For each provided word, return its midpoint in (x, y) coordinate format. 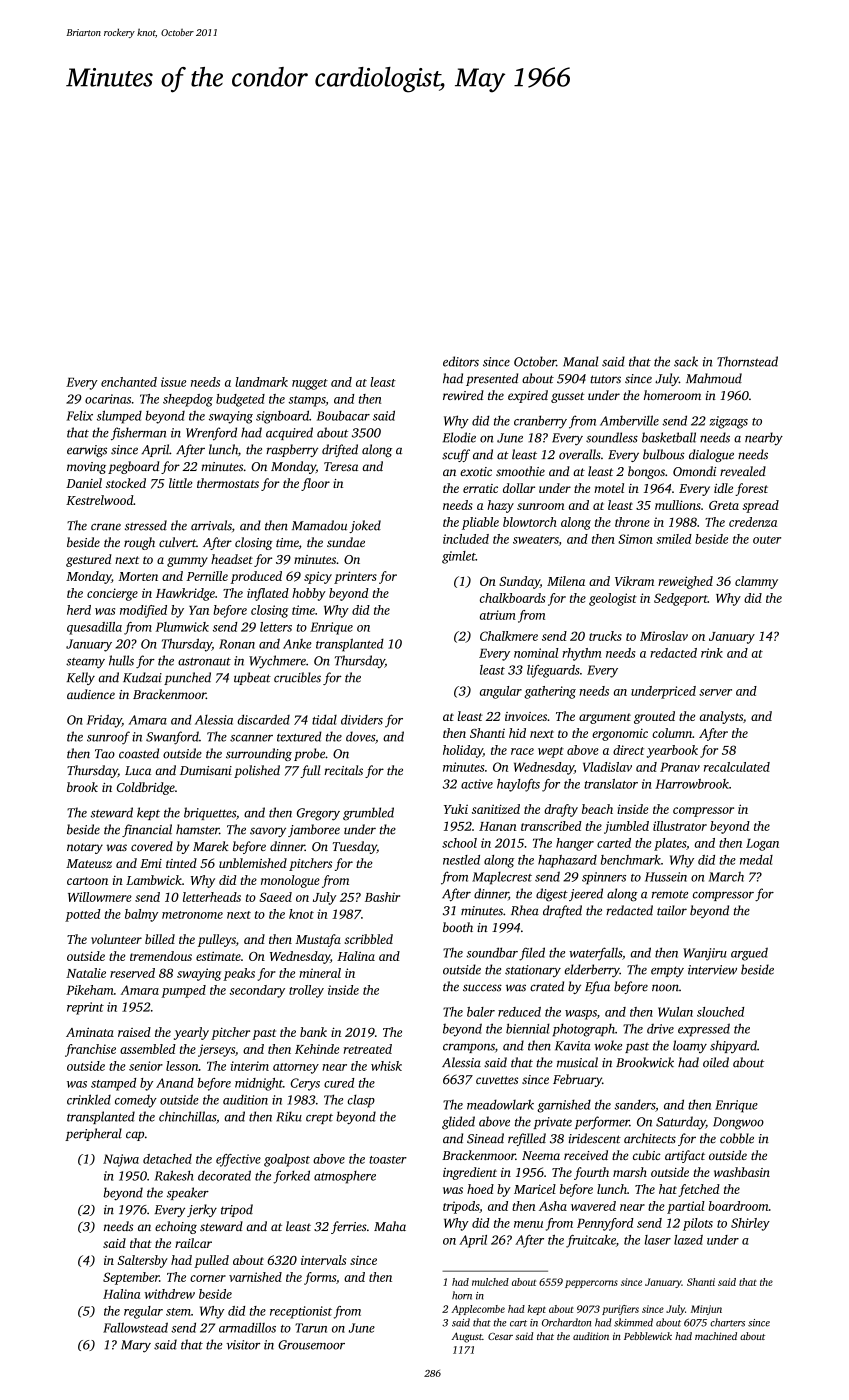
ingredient (470, 1173)
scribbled (368, 939)
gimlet (459, 557)
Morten (138, 576)
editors (461, 361)
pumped (183, 991)
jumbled (626, 827)
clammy (756, 582)
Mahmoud (714, 378)
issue (173, 382)
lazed (688, 1240)
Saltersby (143, 1261)
